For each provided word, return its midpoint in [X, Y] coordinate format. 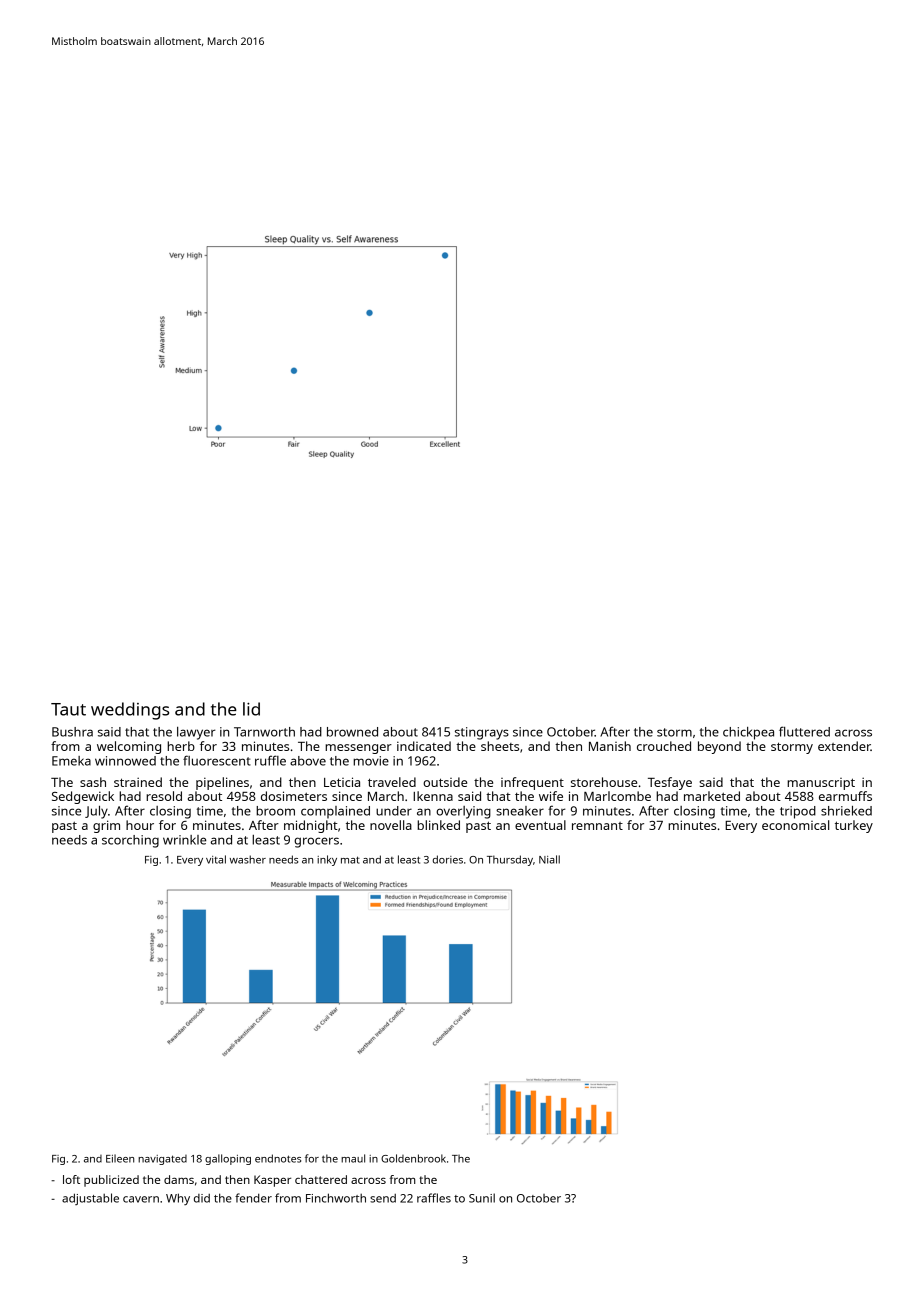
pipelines [222, 783]
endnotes [278, 1158]
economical [795, 825]
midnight [311, 826]
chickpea [748, 733]
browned [352, 732]
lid [251, 709]
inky [327, 860]
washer [248, 859]
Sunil [482, 1198]
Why [178, 1199]
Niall [549, 859]
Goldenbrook [413, 1158]
